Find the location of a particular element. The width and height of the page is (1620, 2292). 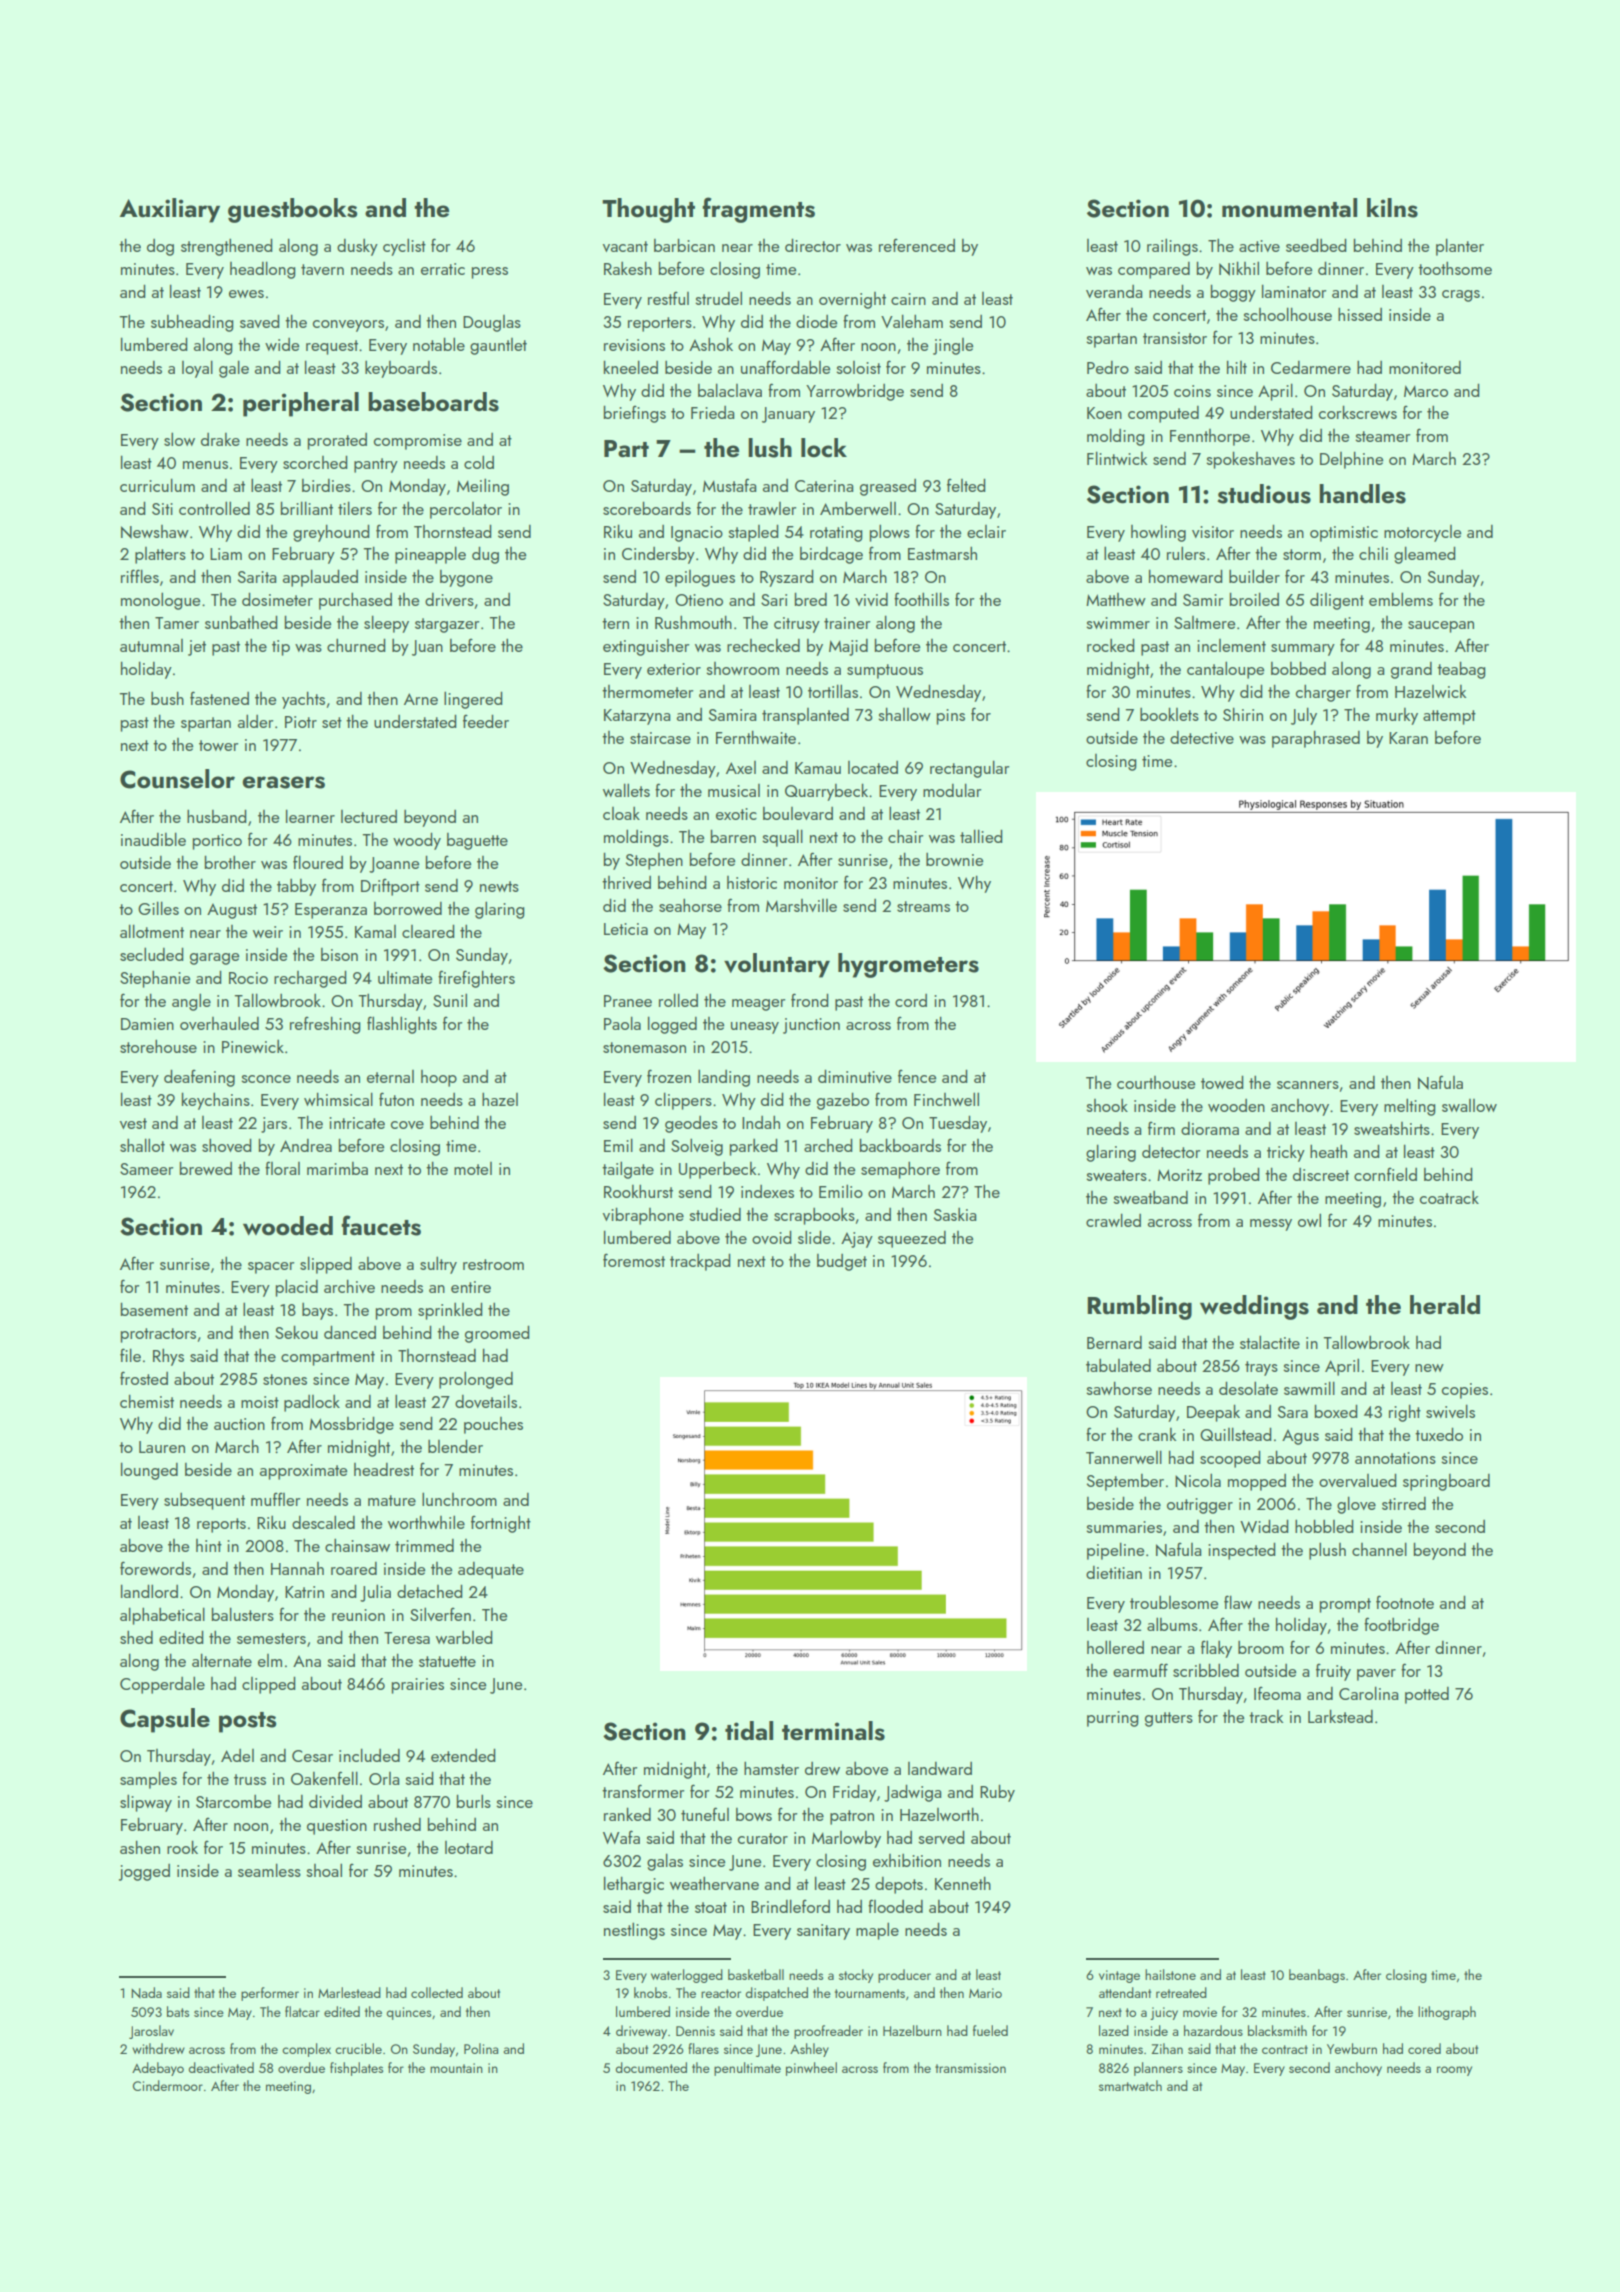

mountain is located at coordinates (456, 2068).
